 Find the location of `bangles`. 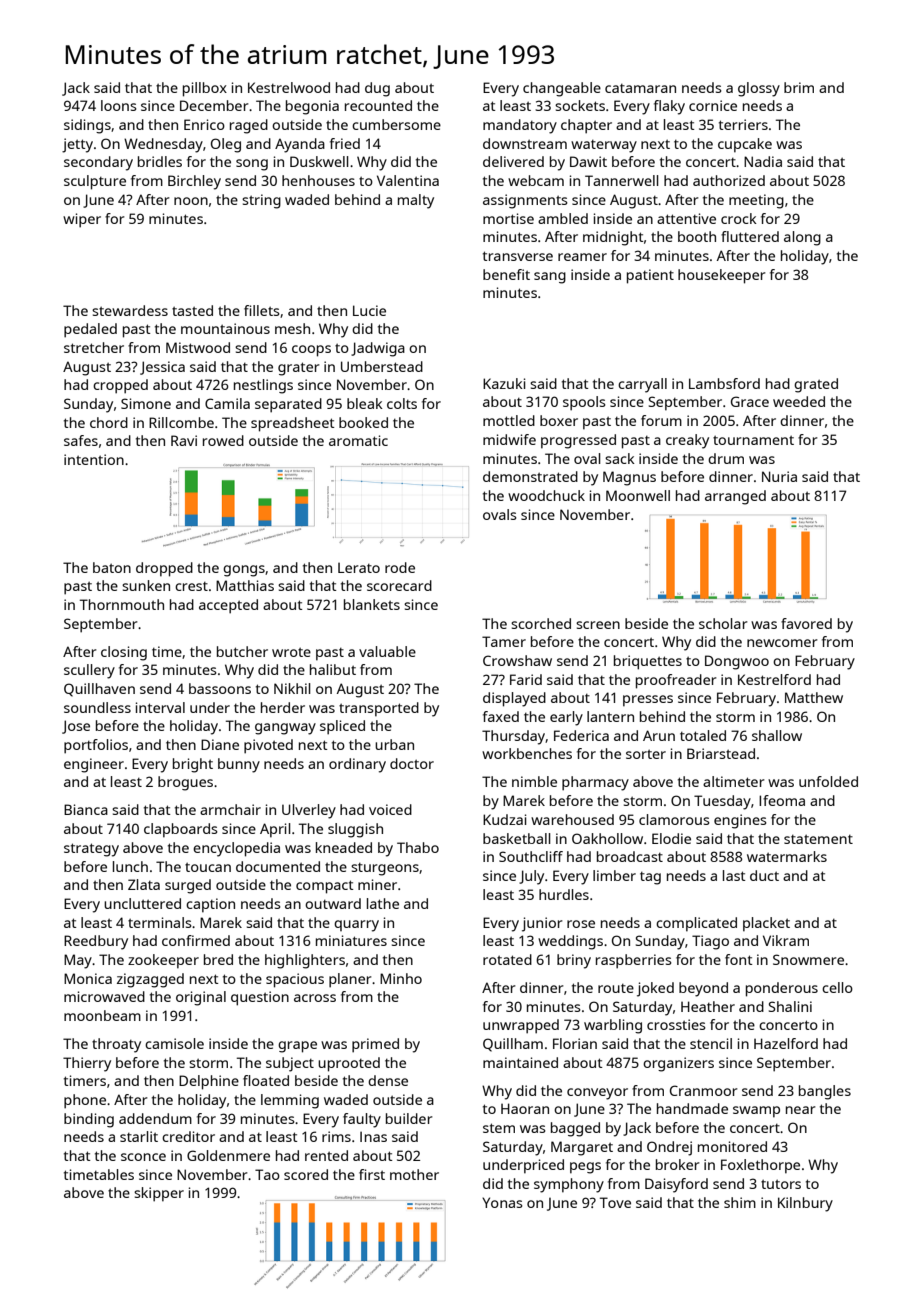

bangles is located at coordinates (825, 1092).
